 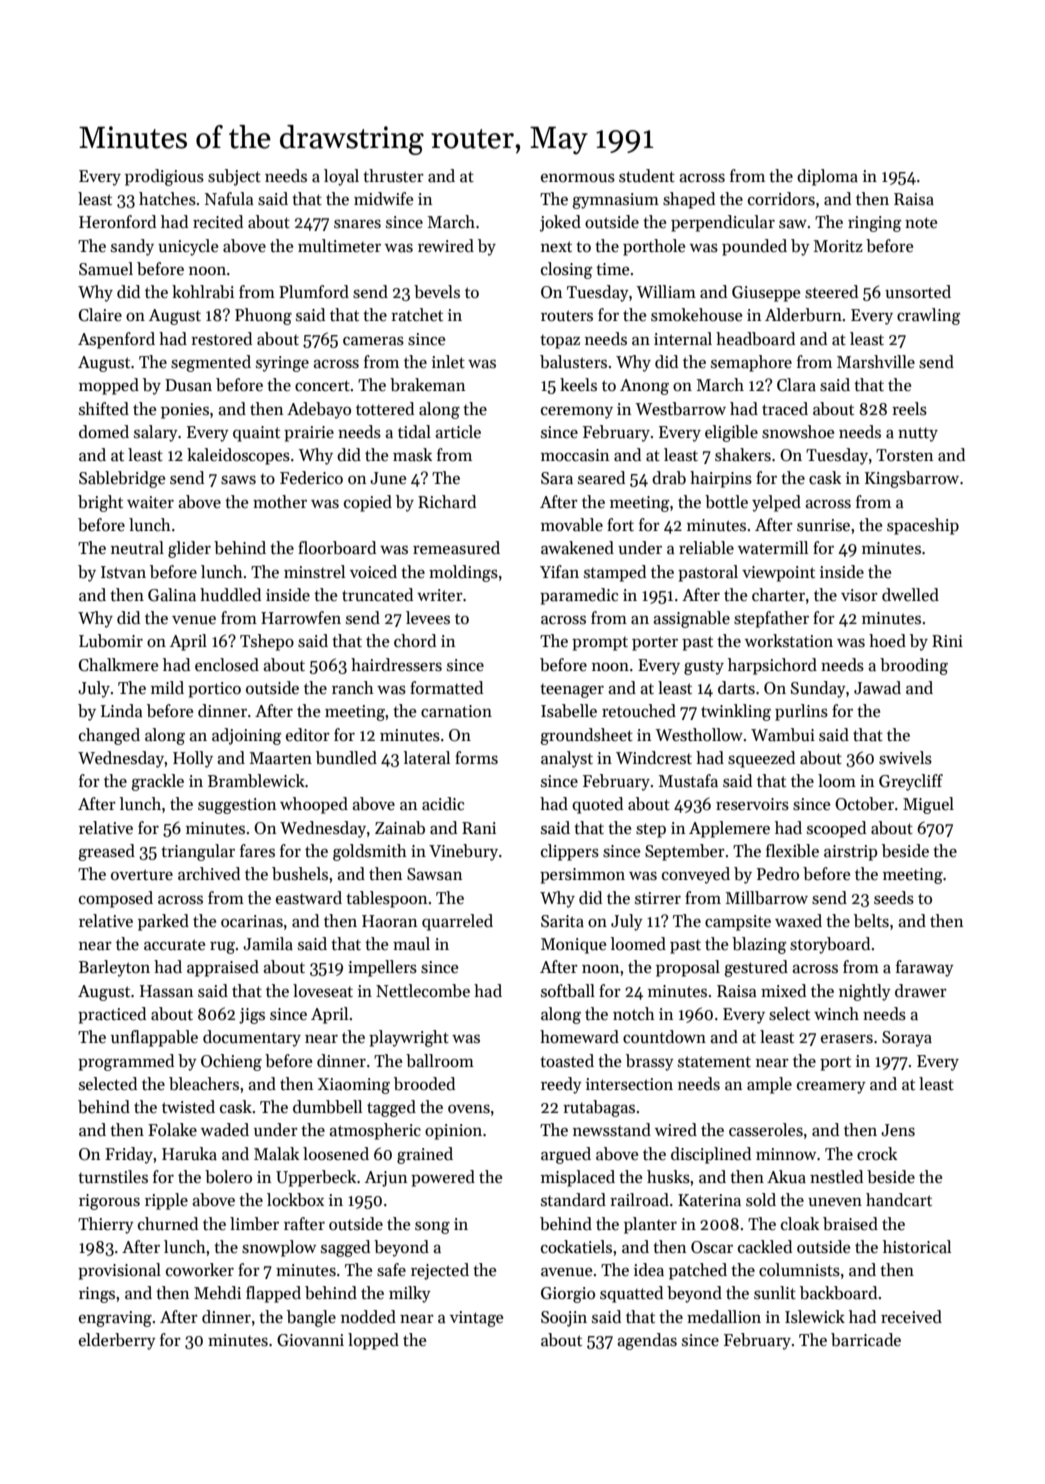 What do you see at coordinates (427, 758) in the image?
I see `lateral` at bounding box center [427, 758].
